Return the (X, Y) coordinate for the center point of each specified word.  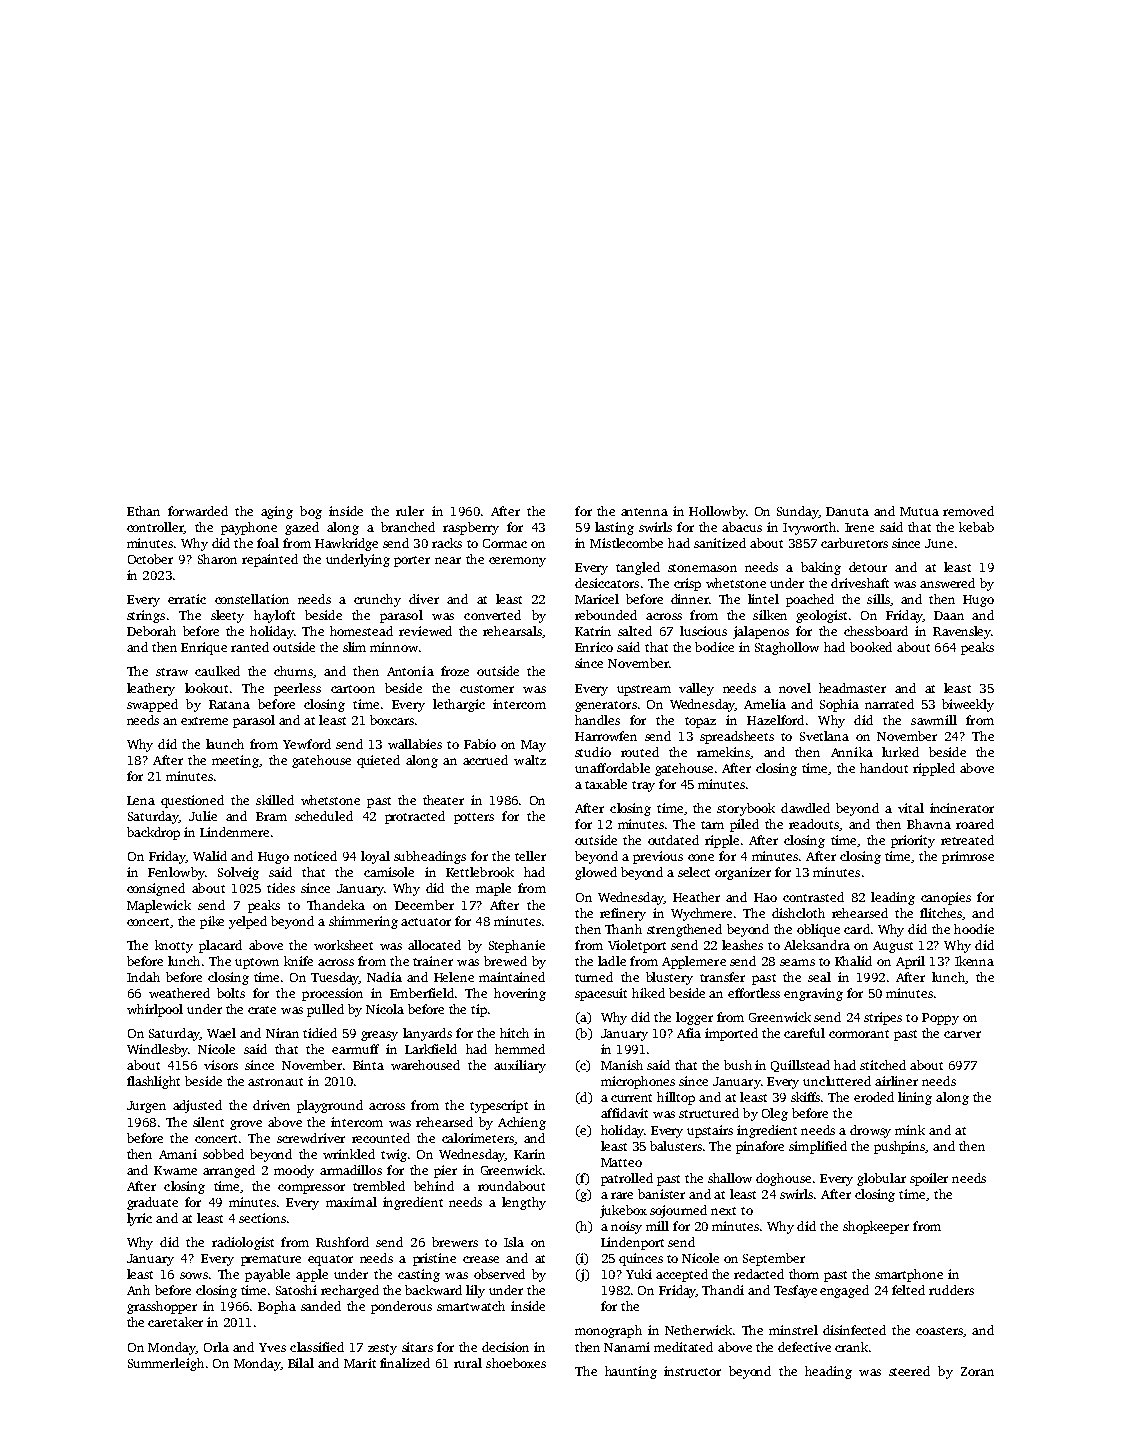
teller (530, 856)
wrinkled (349, 1154)
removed (968, 511)
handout (884, 768)
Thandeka (336, 905)
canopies (946, 898)
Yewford (307, 744)
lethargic (459, 705)
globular (881, 1179)
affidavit (624, 1113)
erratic (187, 599)
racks (447, 543)
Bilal (301, 1363)
